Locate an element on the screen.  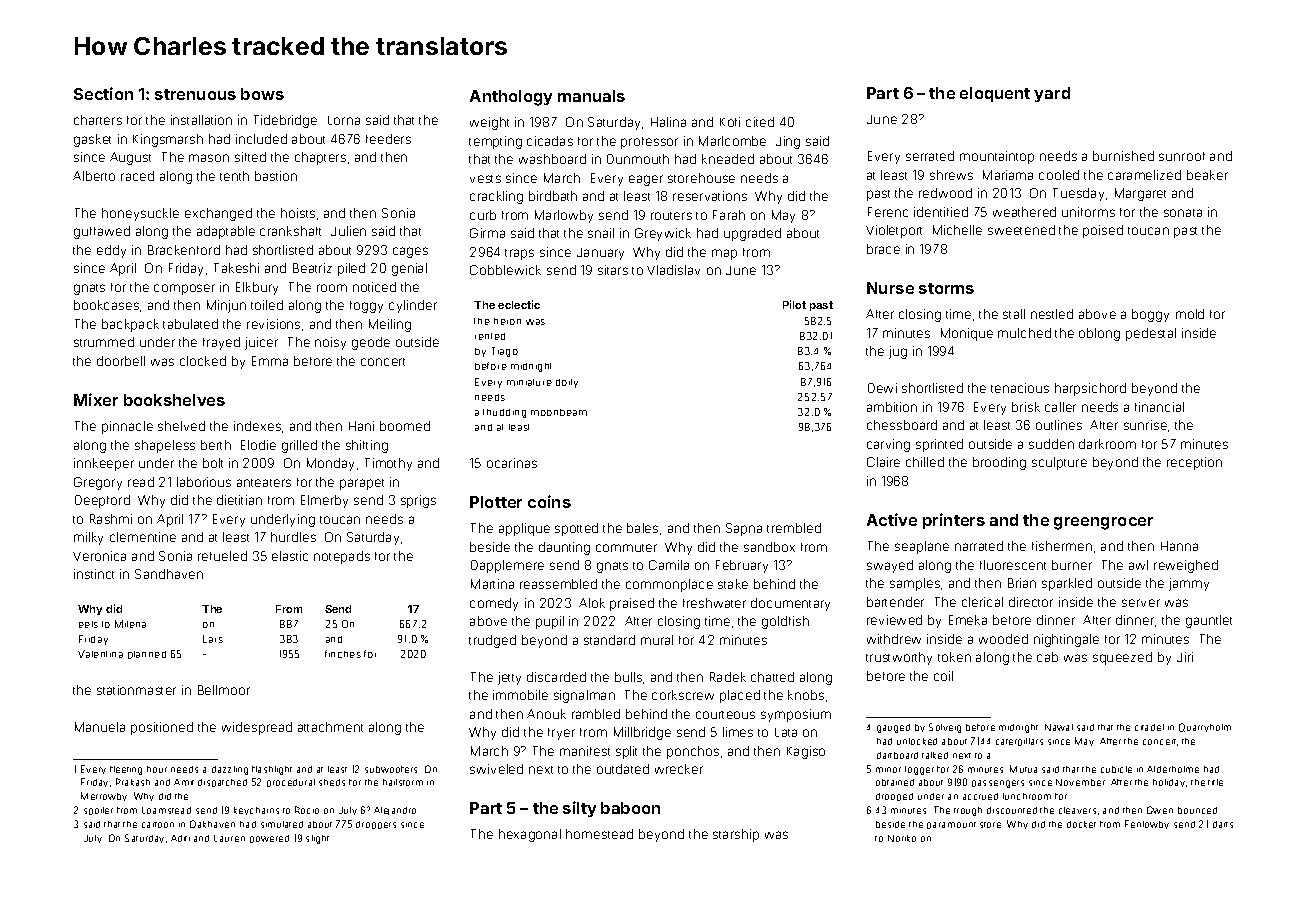
powered is located at coordinates (269, 839).
